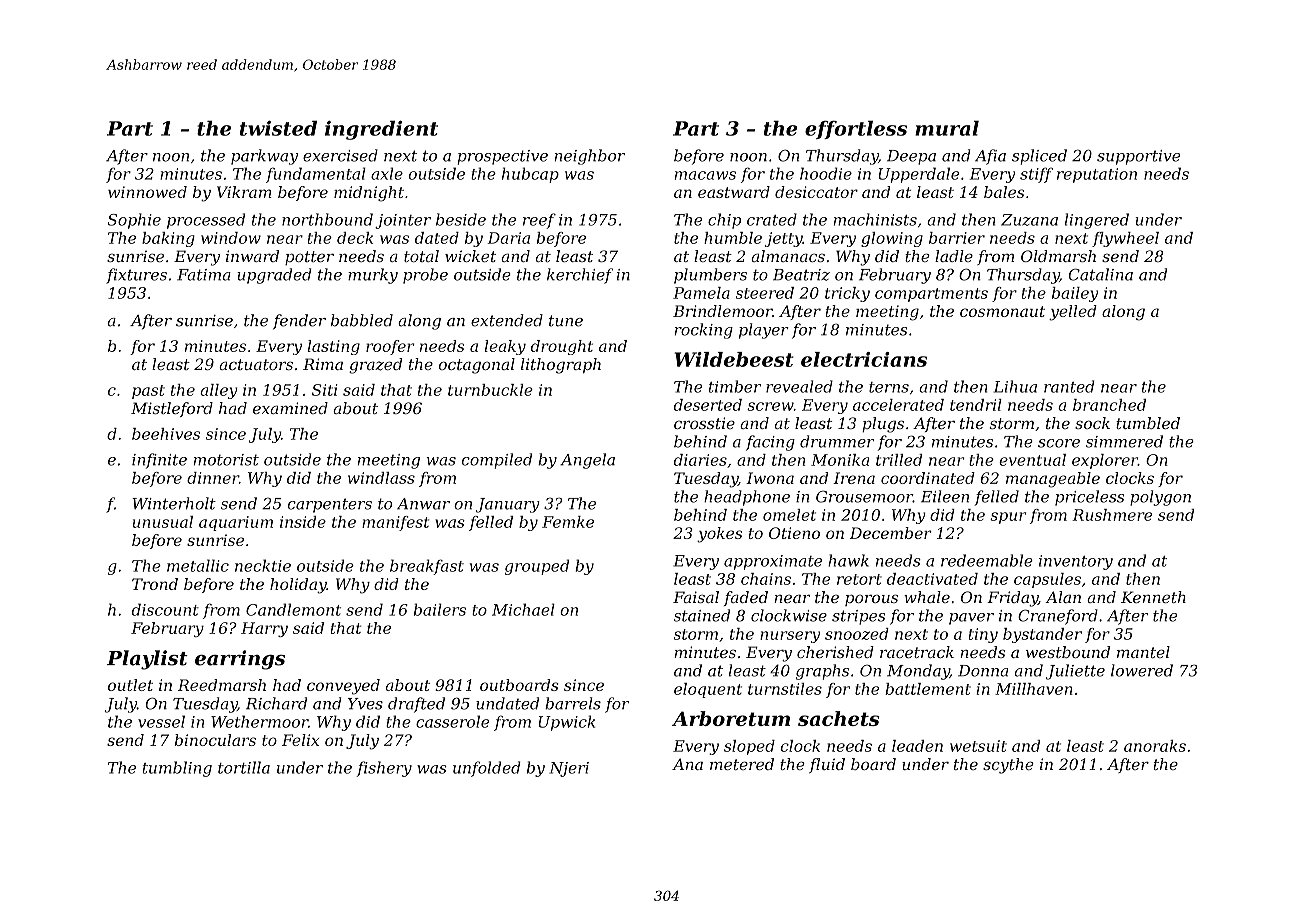 This page has width=1308, height=924. I want to click on tumbling, so click(177, 769).
